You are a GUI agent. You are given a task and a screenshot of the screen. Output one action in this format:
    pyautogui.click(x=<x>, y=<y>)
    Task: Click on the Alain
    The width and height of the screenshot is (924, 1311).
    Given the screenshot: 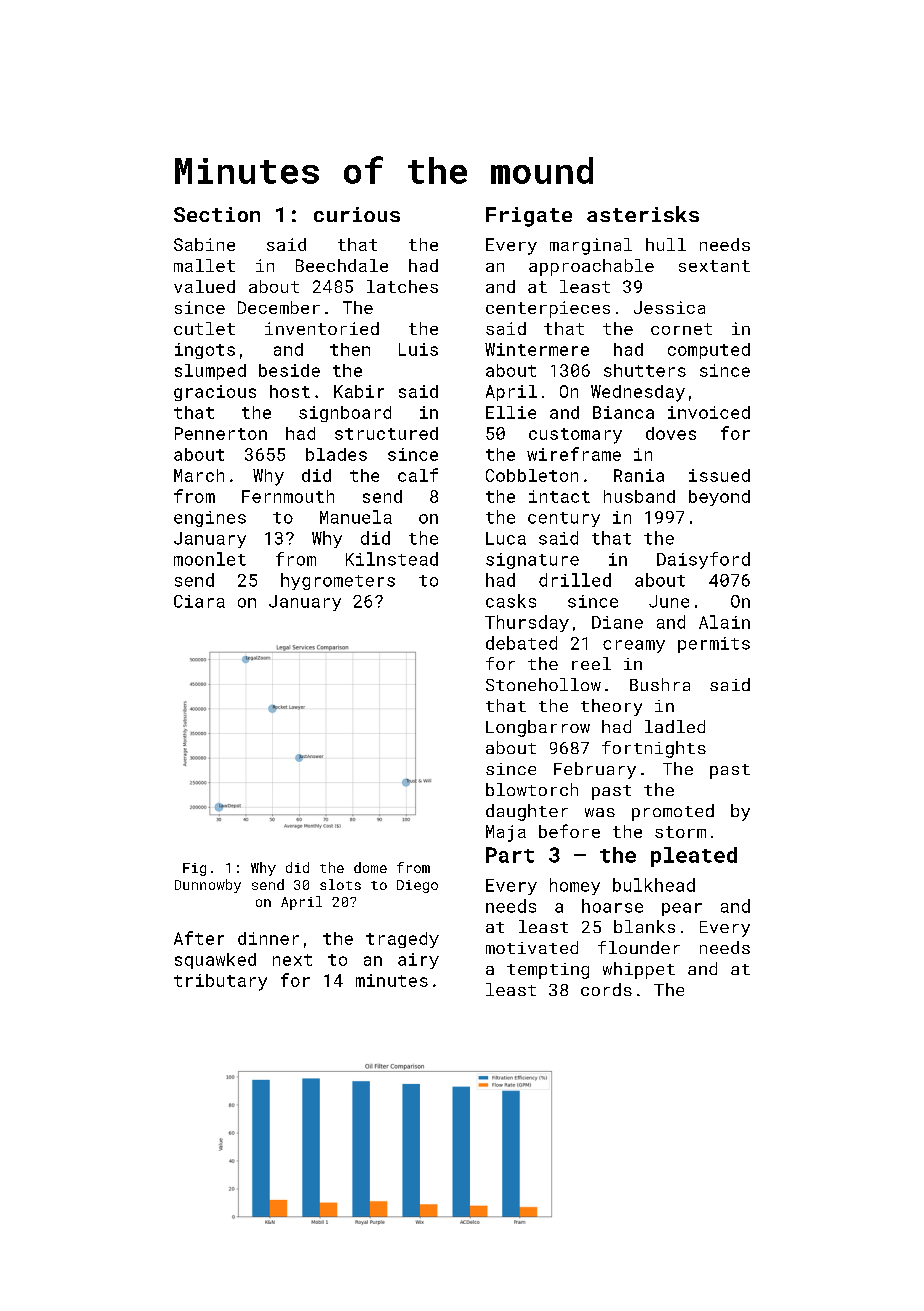 What is the action you would take?
    pyautogui.click(x=724, y=622)
